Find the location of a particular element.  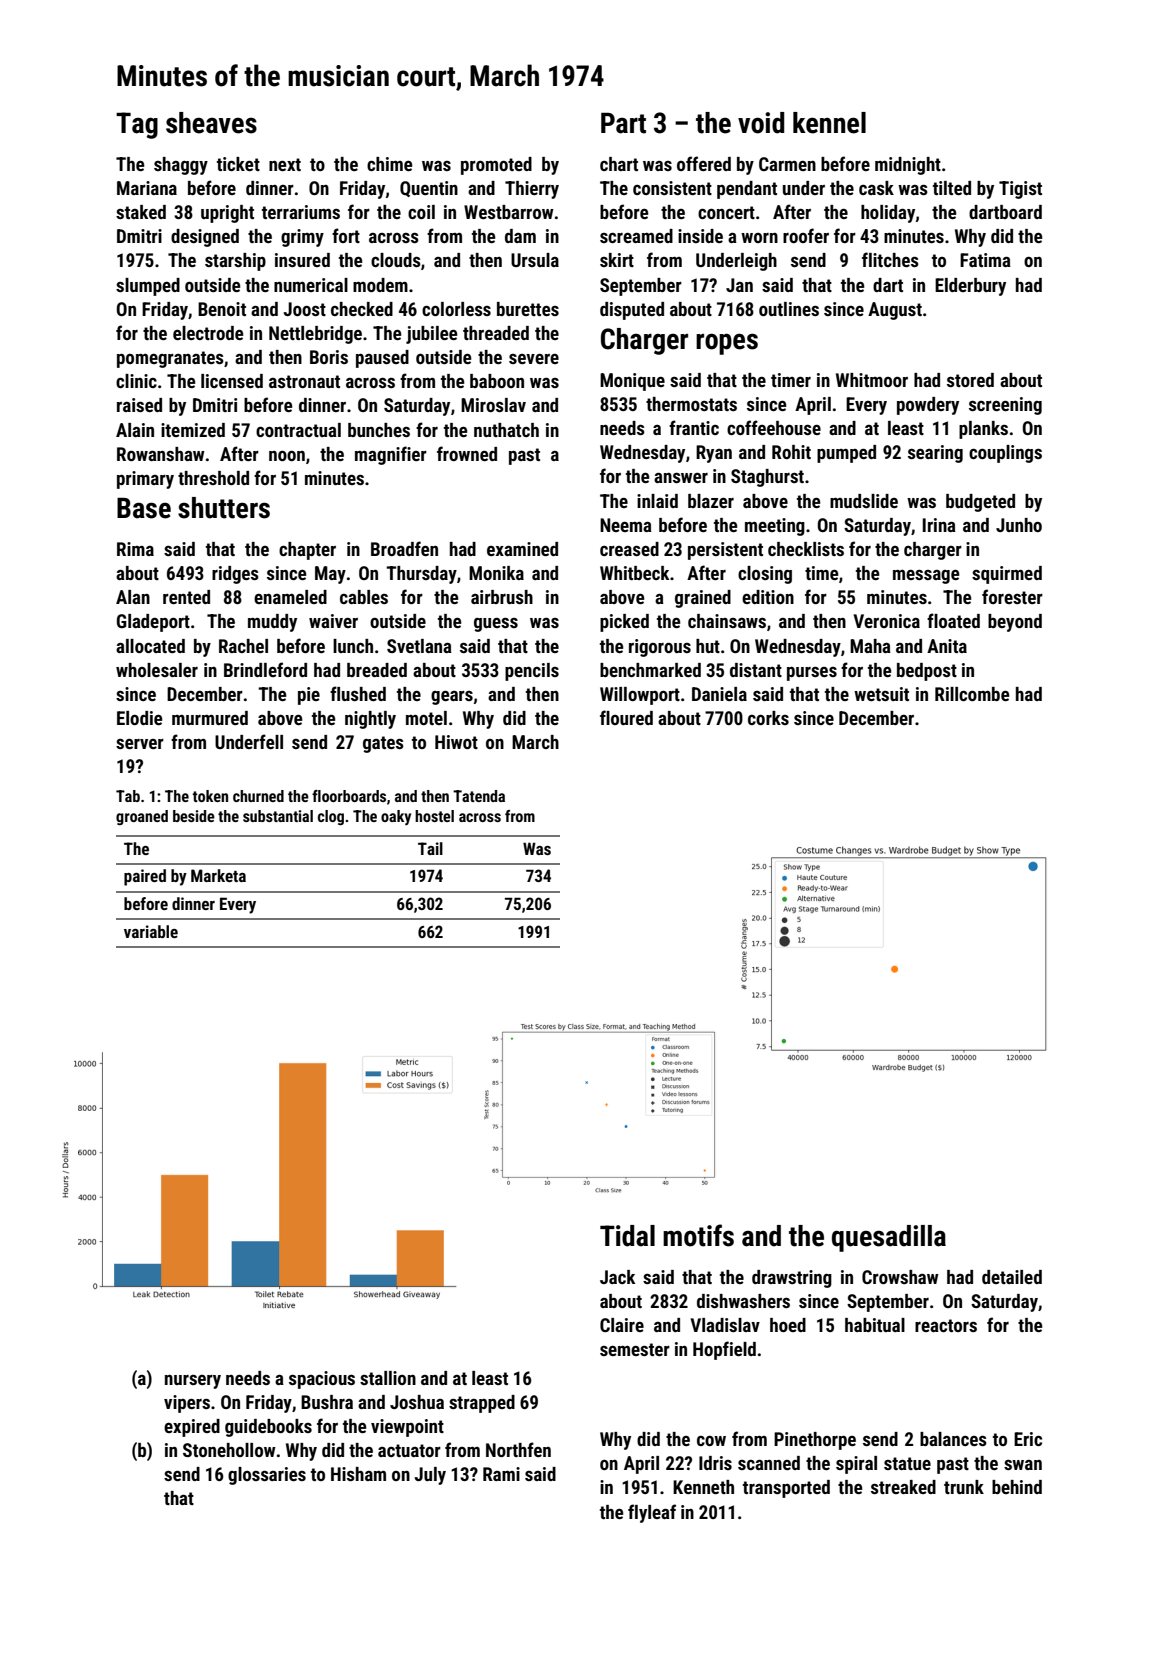

Miroslav is located at coordinates (493, 405).
